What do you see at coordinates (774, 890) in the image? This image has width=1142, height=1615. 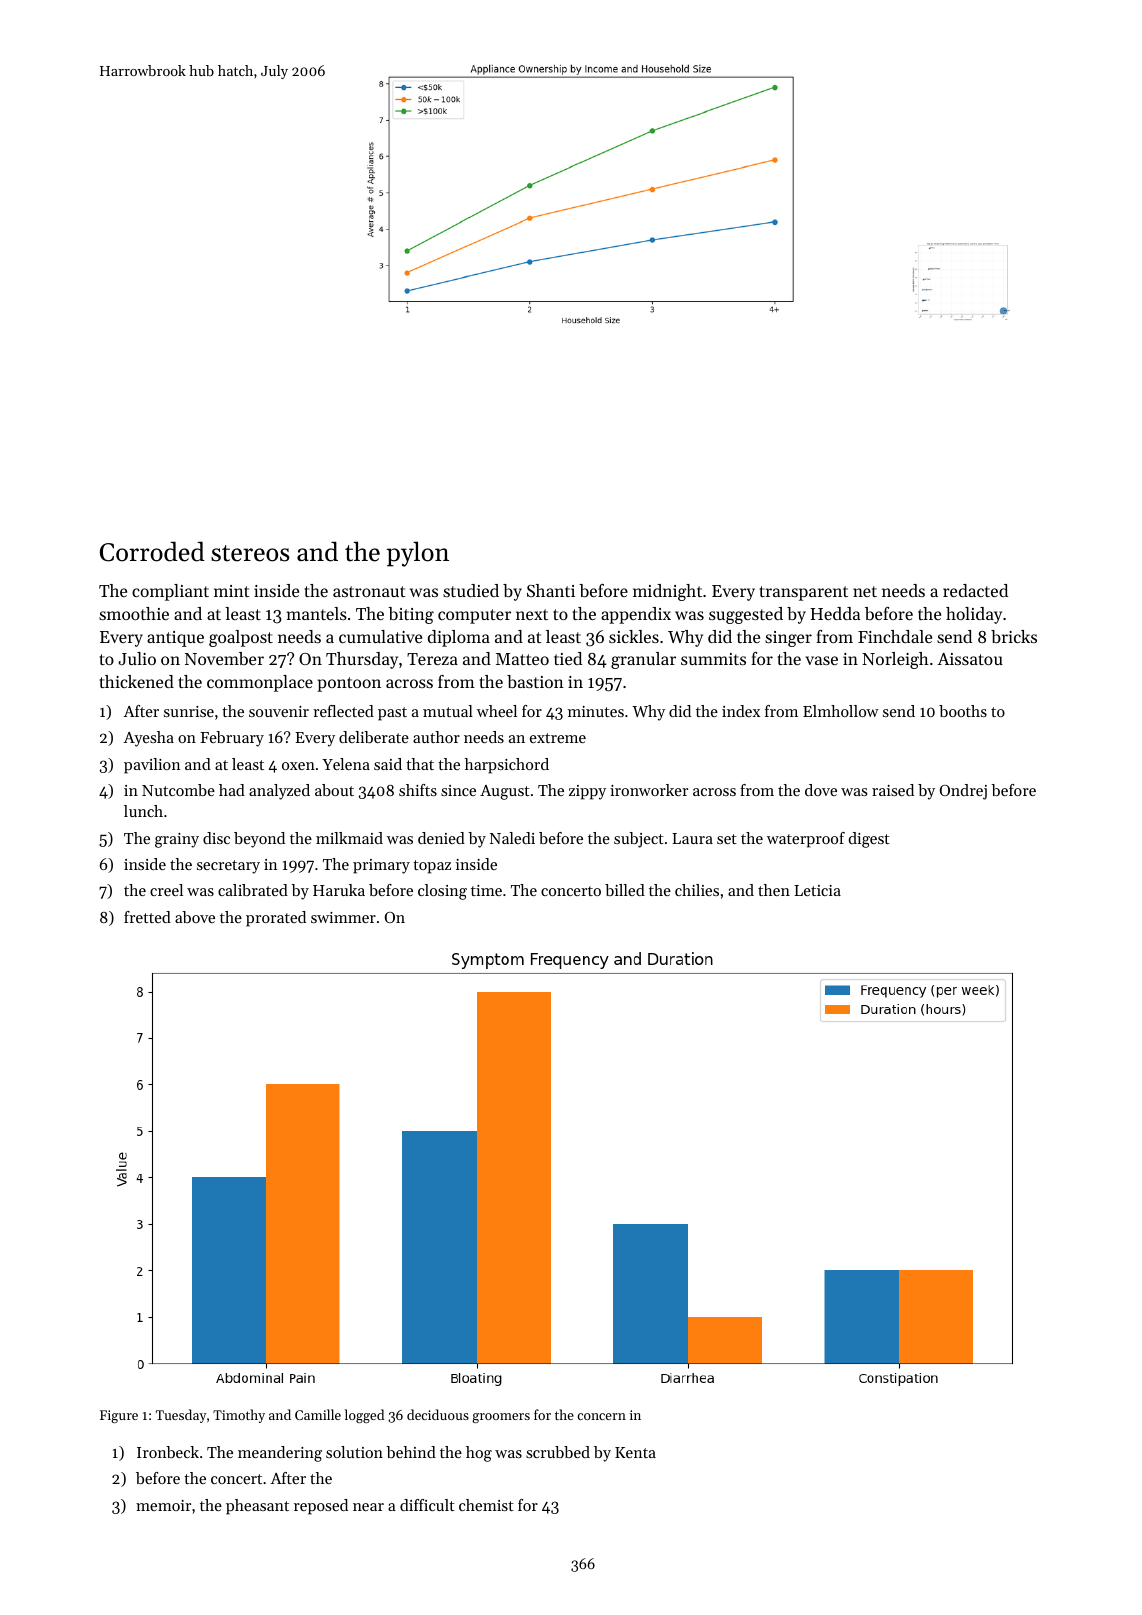 I see `then` at bounding box center [774, 890].
